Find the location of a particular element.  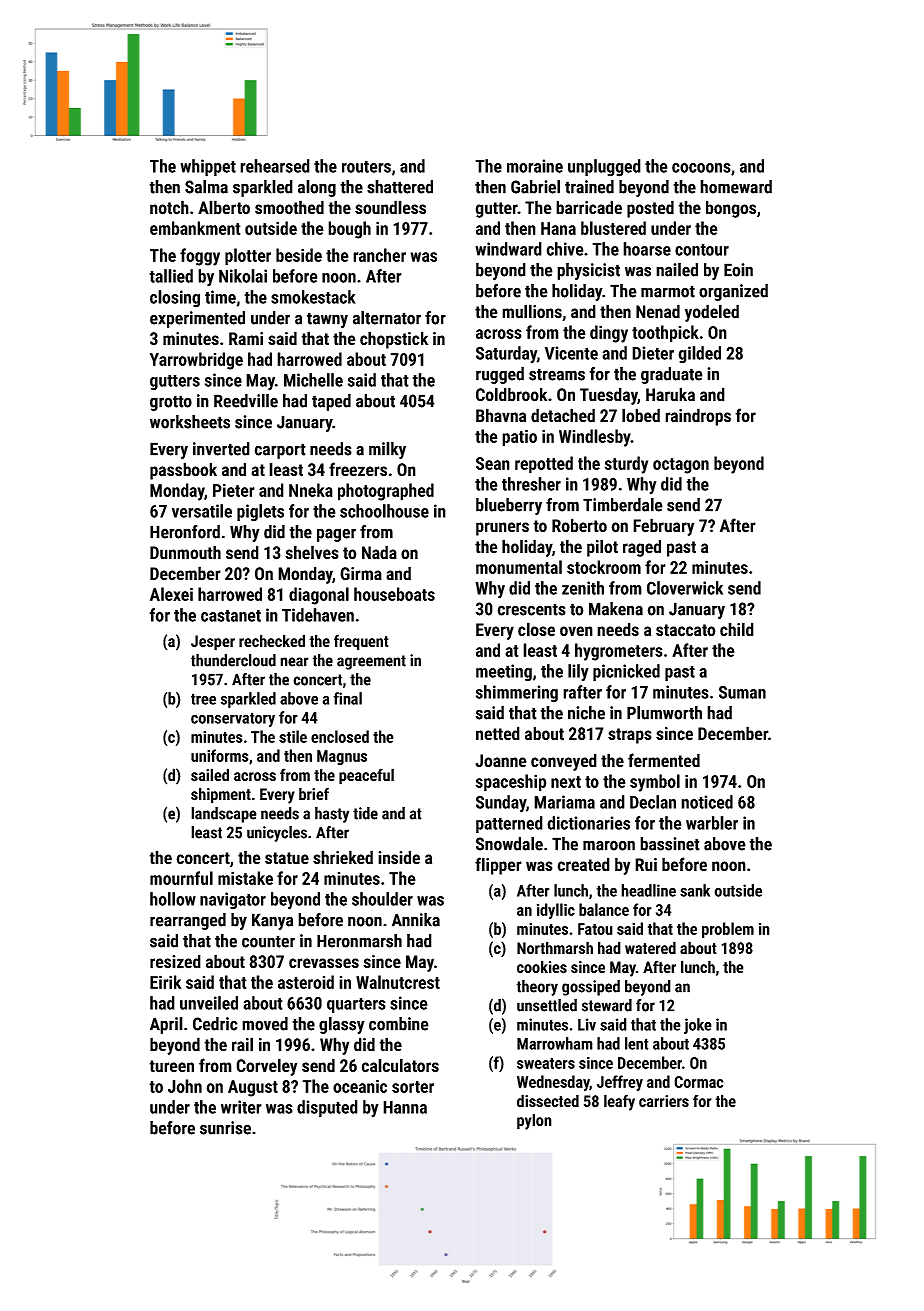

pylon is located at coordinates (534, 1121).
